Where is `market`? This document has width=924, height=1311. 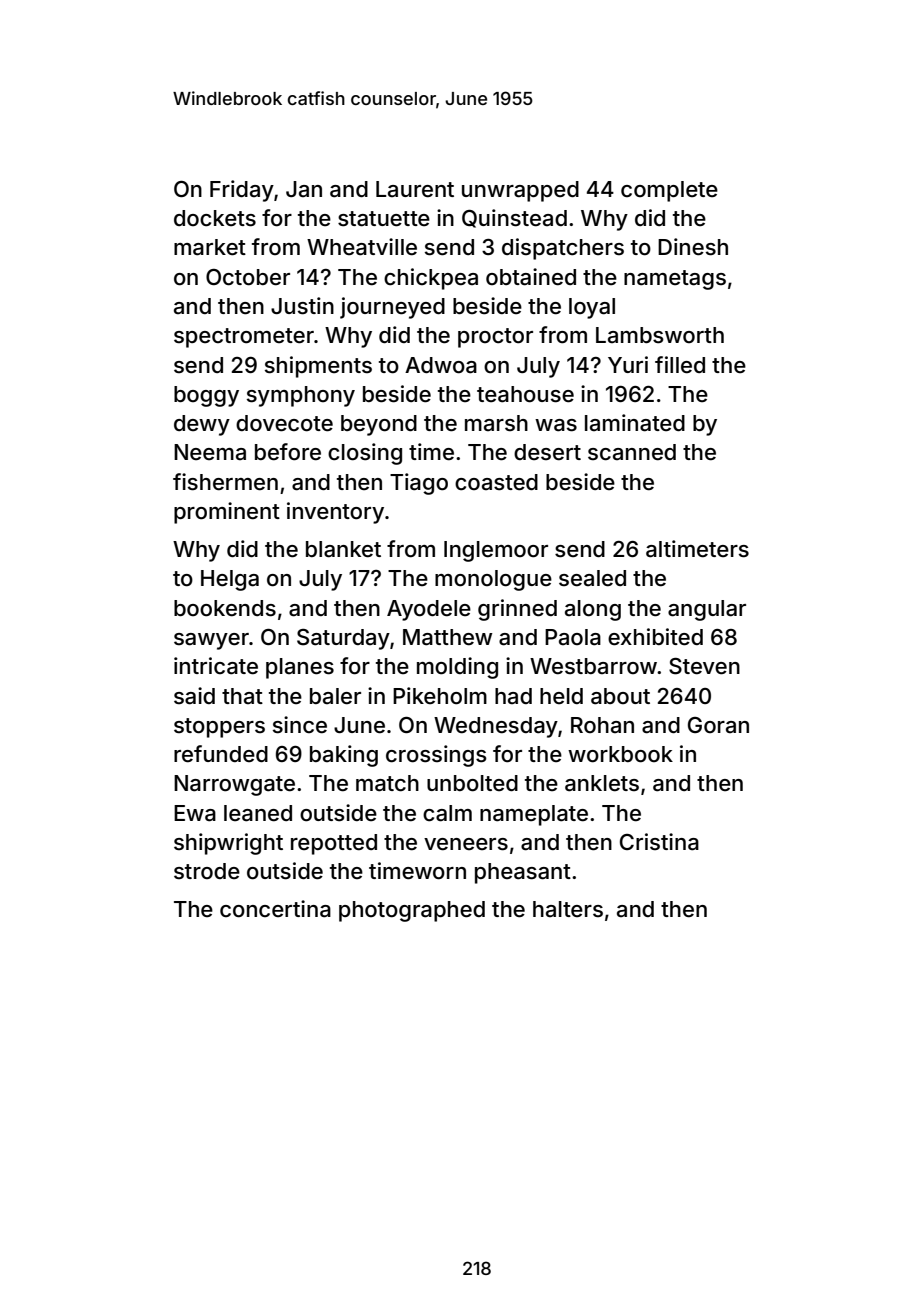
market is located at coordinates (210, 247).
